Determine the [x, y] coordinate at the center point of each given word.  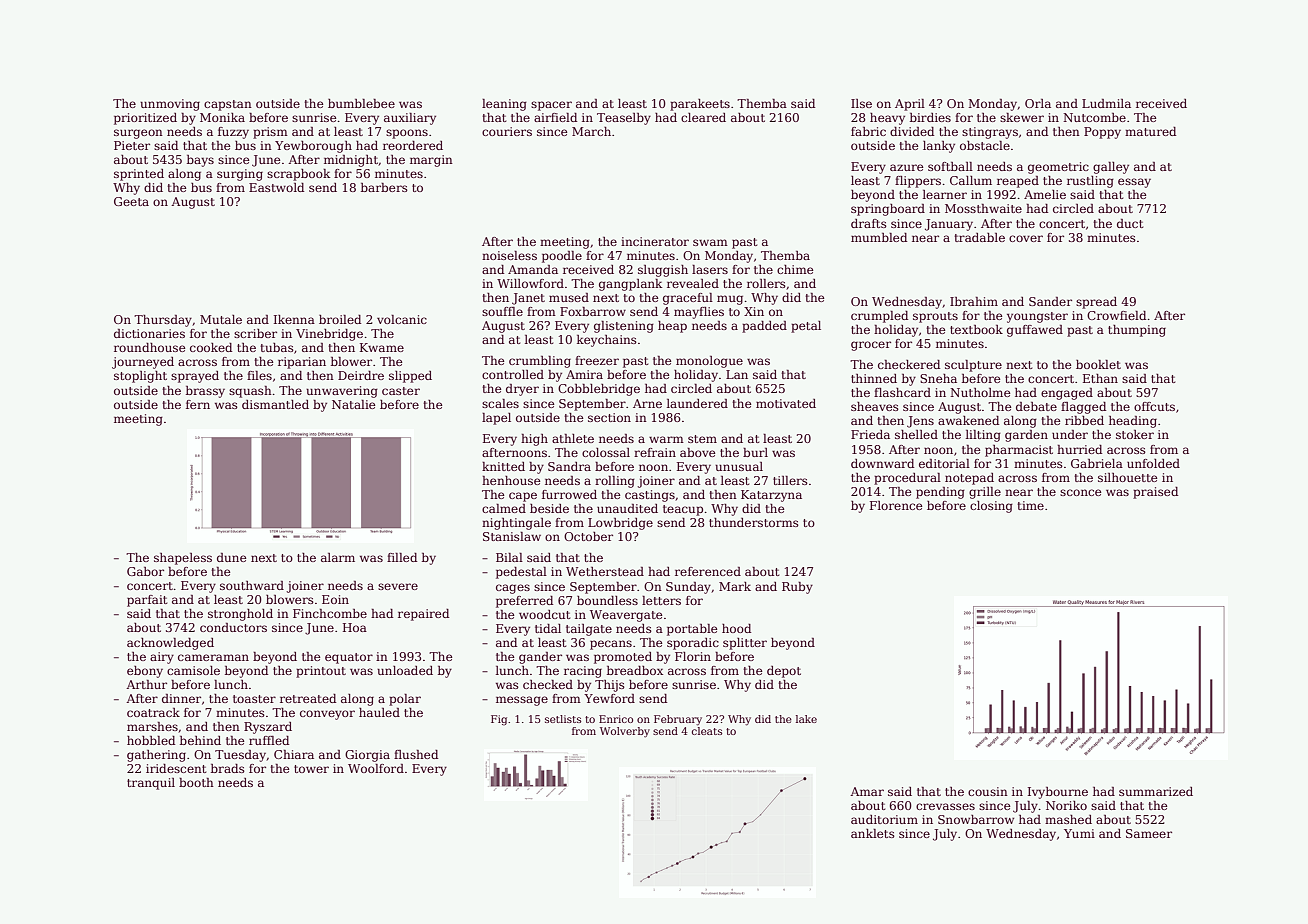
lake [806, 719]
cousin [988, 791]
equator [349, 658]
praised [1155, 493]
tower [311, 769]
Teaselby [624, 119]
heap [672, 327]
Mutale [221, 319]
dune [231, 557]
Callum [971, 180]
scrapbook [298, 175]
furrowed [569, 494]
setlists [563, 719]
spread [1096, 303]
